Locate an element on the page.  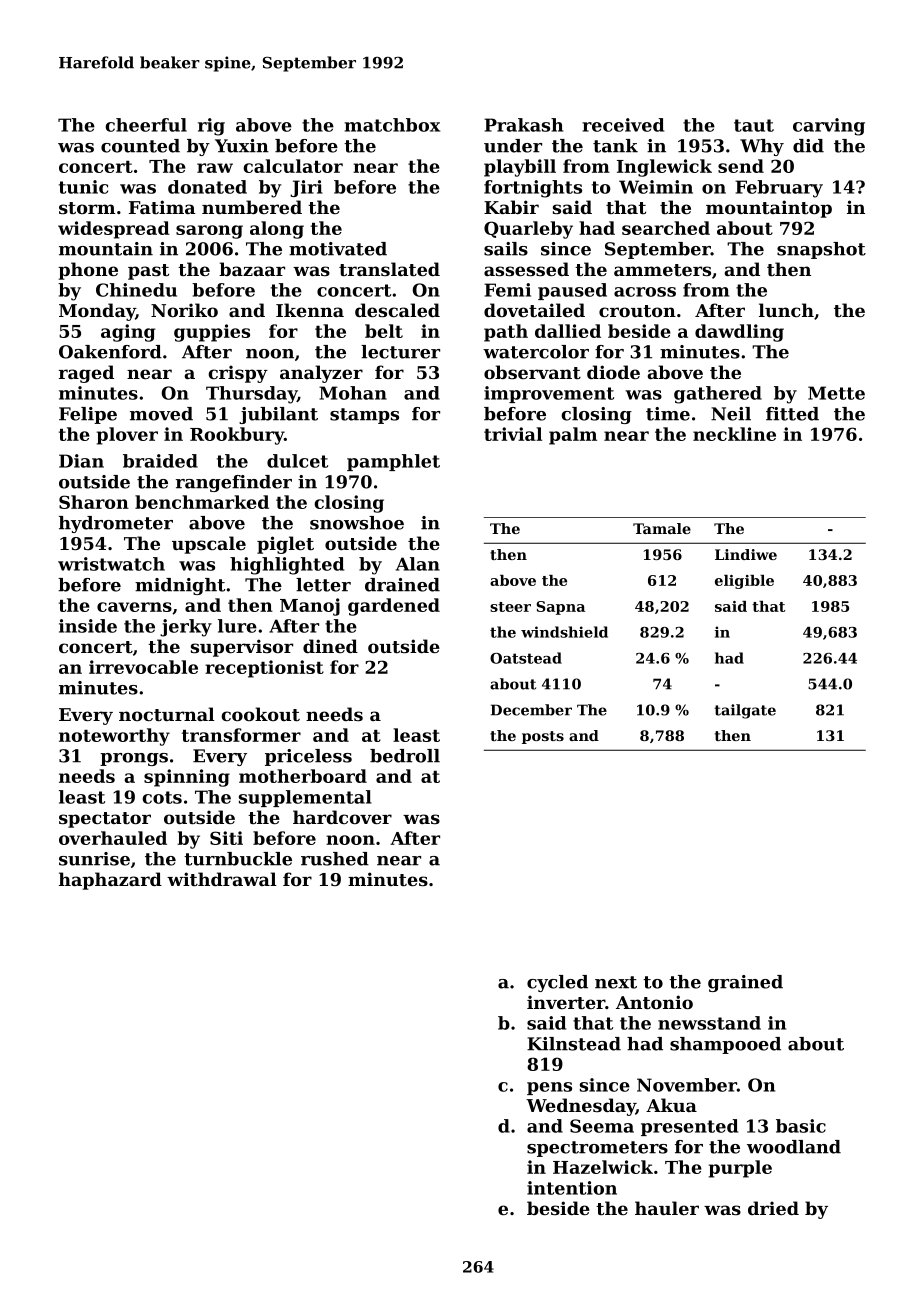
haphazard is located at coordinates (110, 881).
